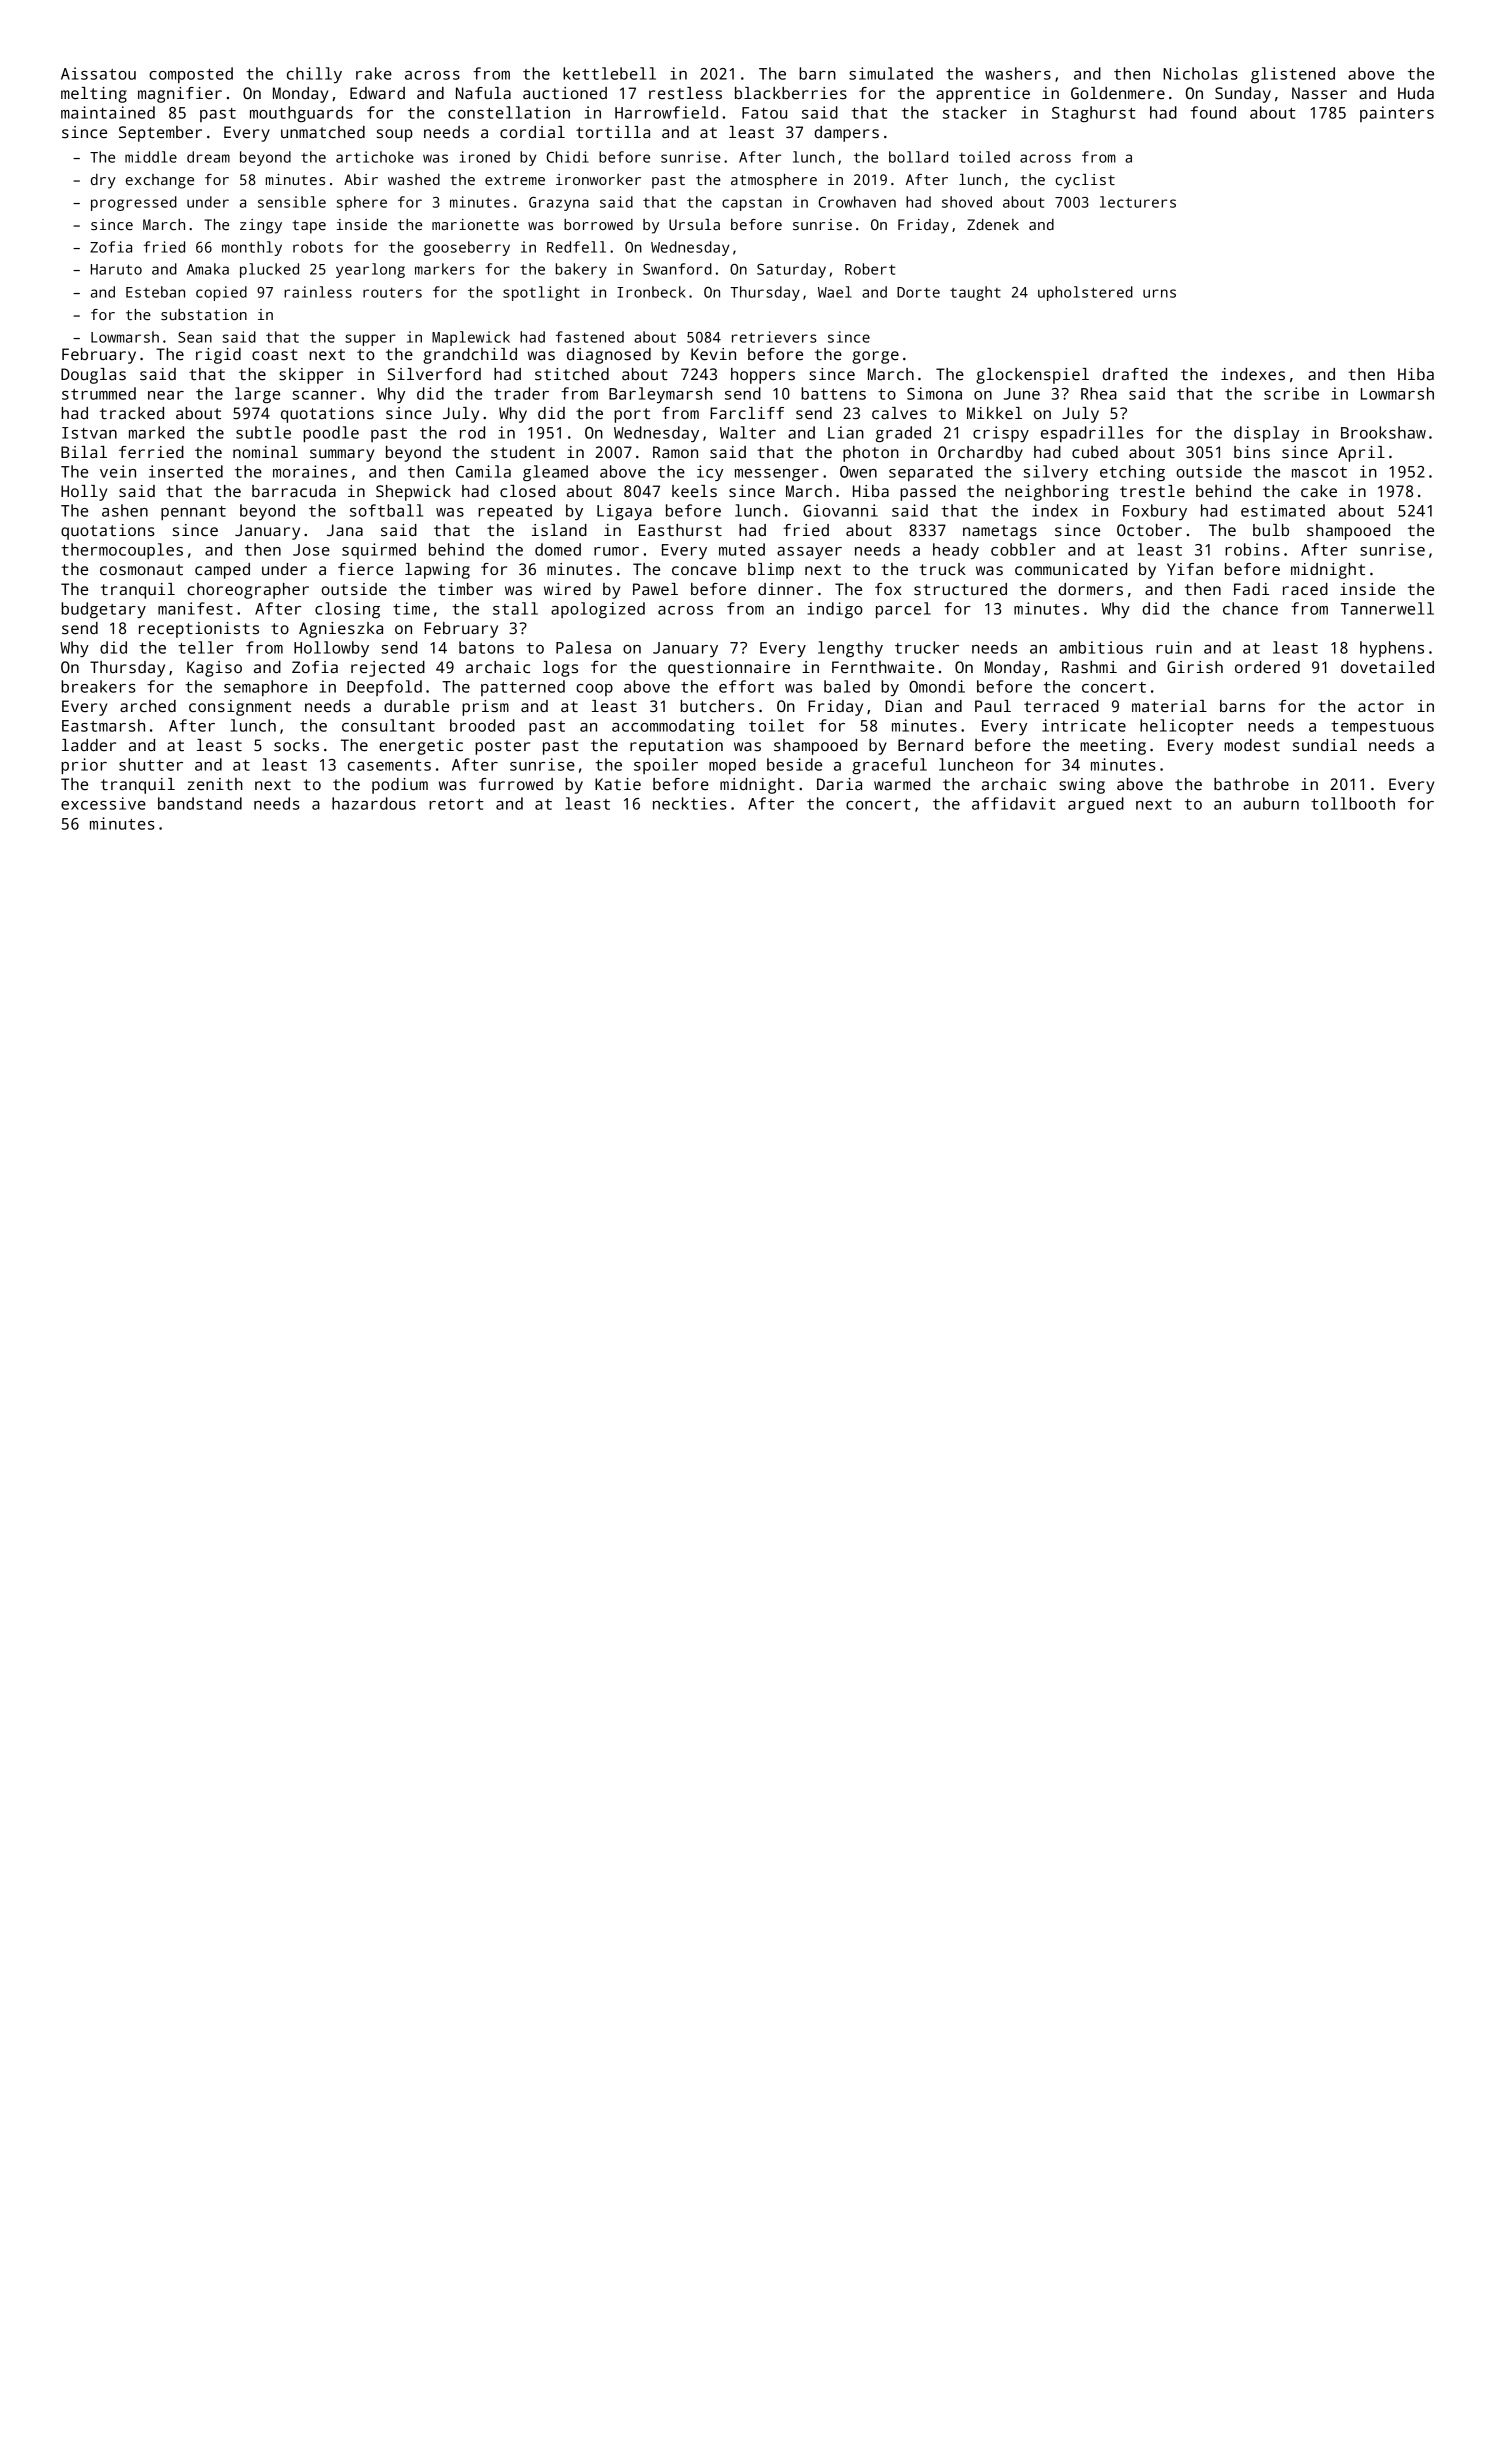 The width and height of the image is (1496, 2464). What do you see at coordinates (166, 395) in the image?
I see `near` at bounding box center [166, 395].
